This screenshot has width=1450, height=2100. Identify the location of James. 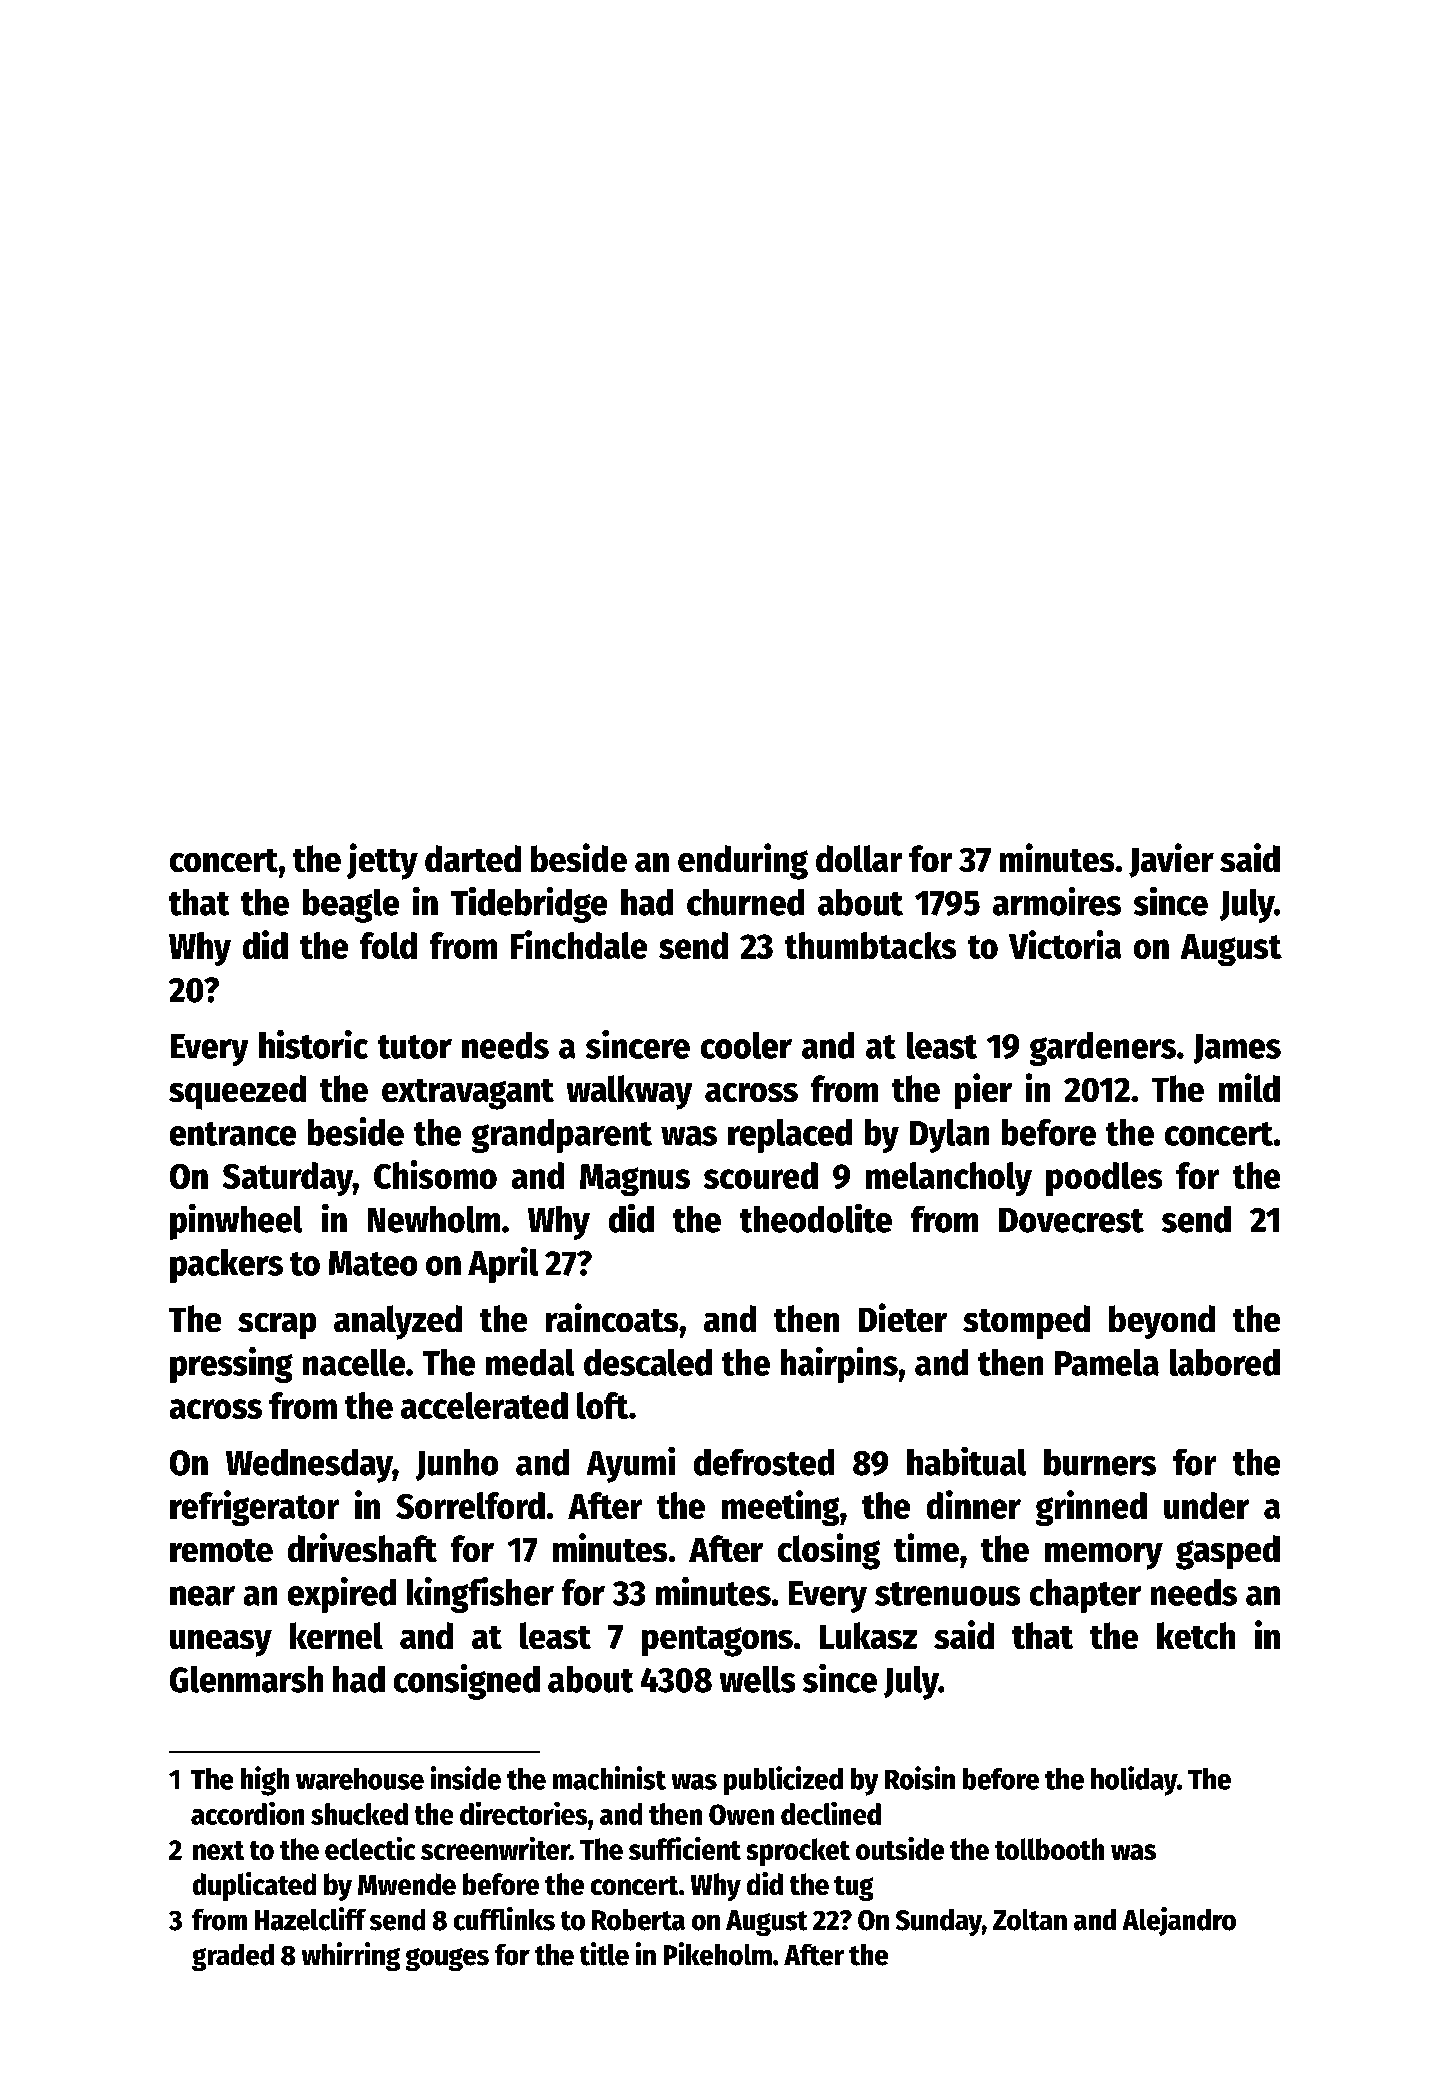
(1237, 1049).
